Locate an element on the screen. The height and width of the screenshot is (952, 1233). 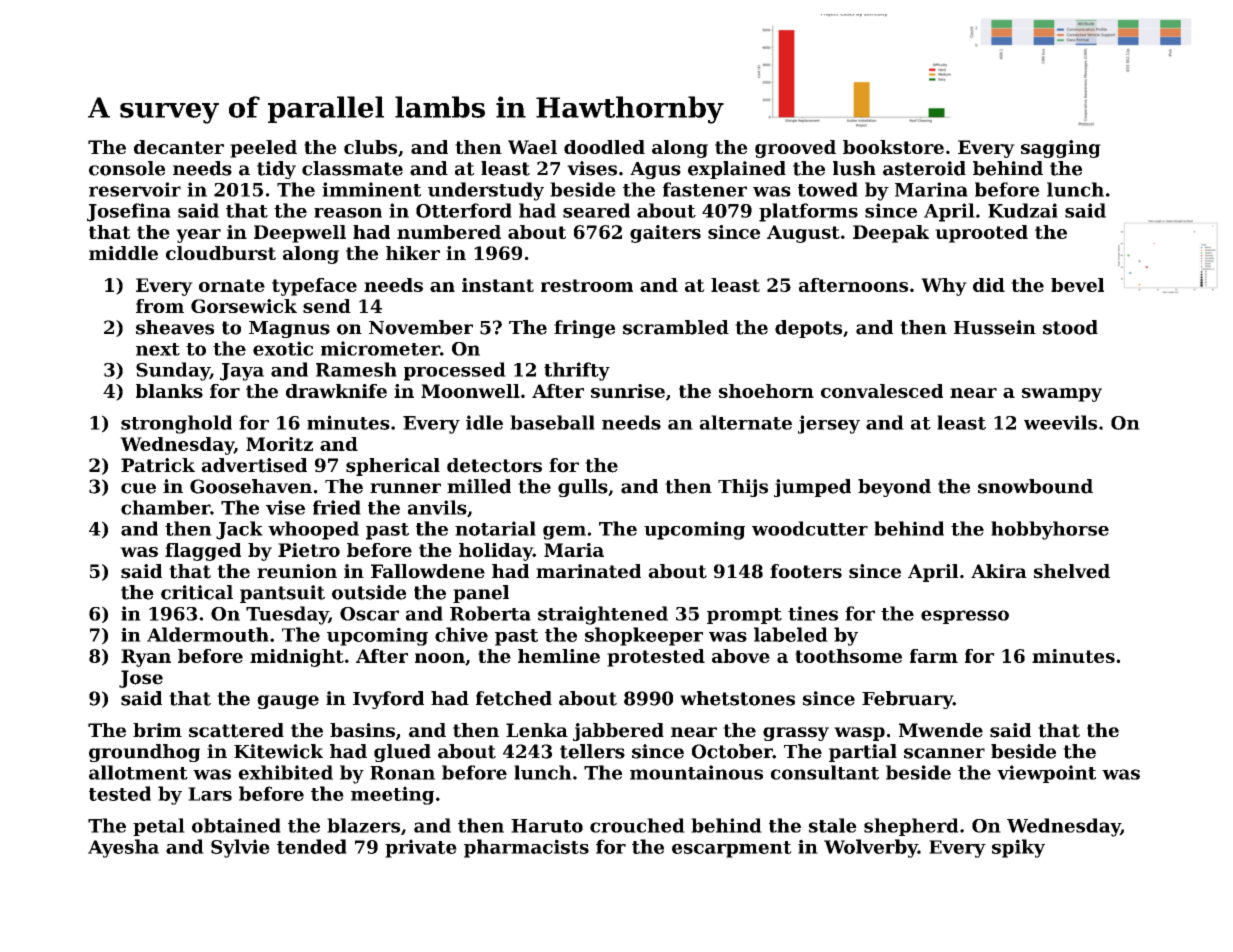
private is located at coordinates (421, 848).
